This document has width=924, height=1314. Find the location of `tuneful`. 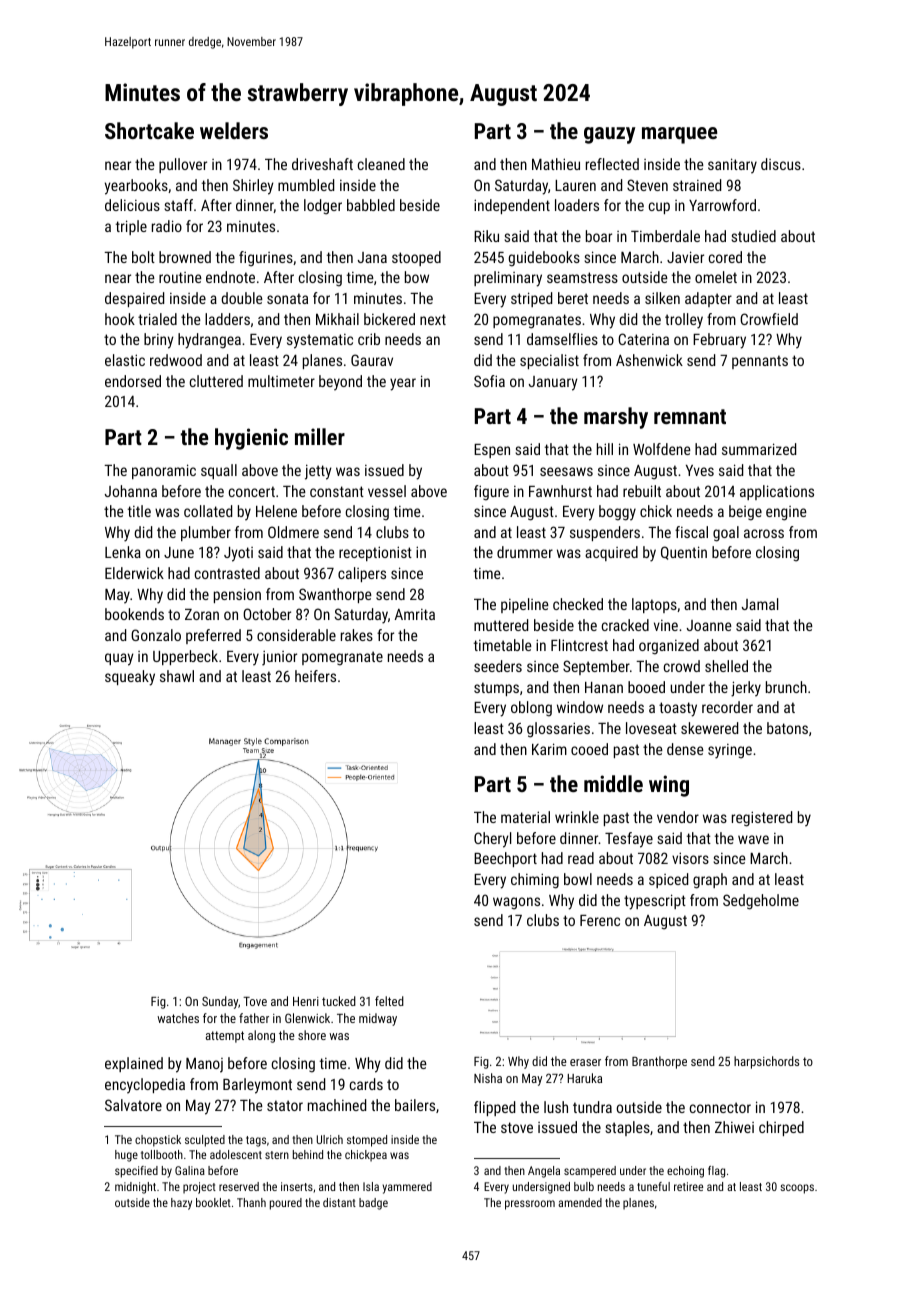

tuneful is located at coordinates (653, 1186).
